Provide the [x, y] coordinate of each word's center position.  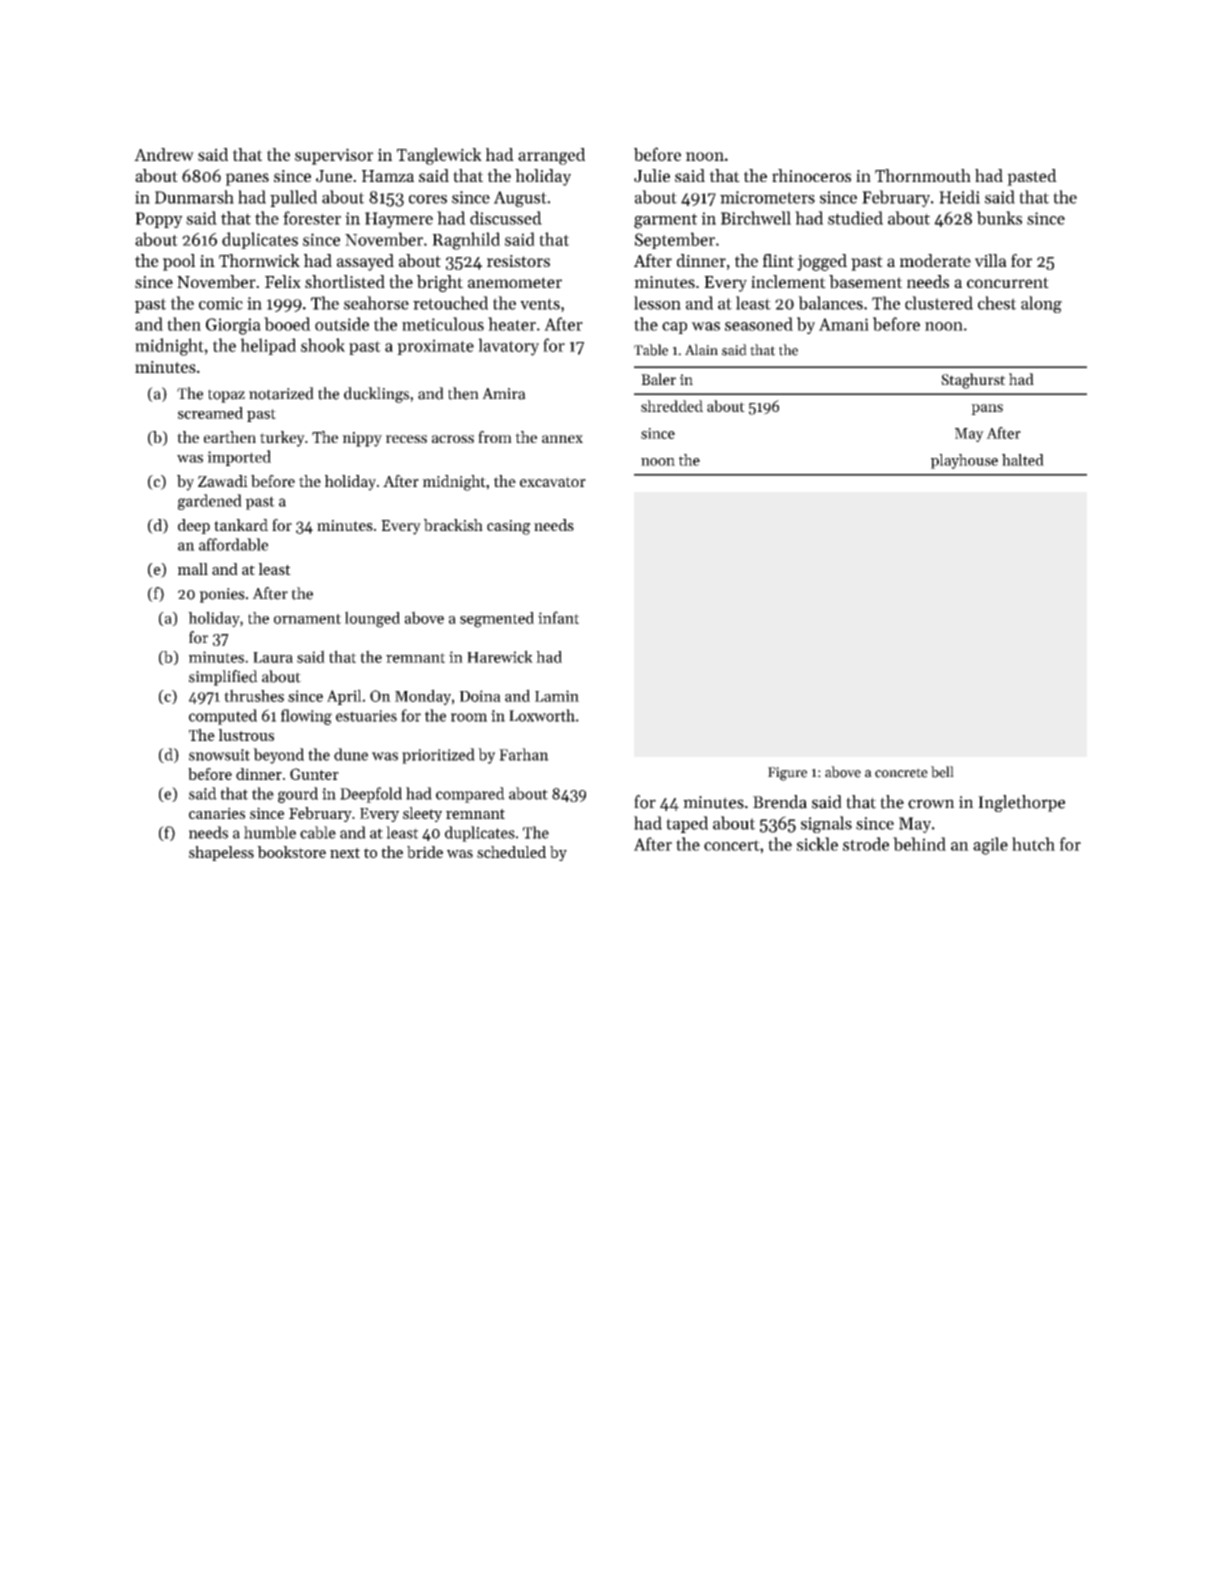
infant [558, 617]
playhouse [964, 461]
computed [223, 717]
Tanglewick [439, 156]
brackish [453, 525]
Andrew [164, 154]
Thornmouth [923, 176]
